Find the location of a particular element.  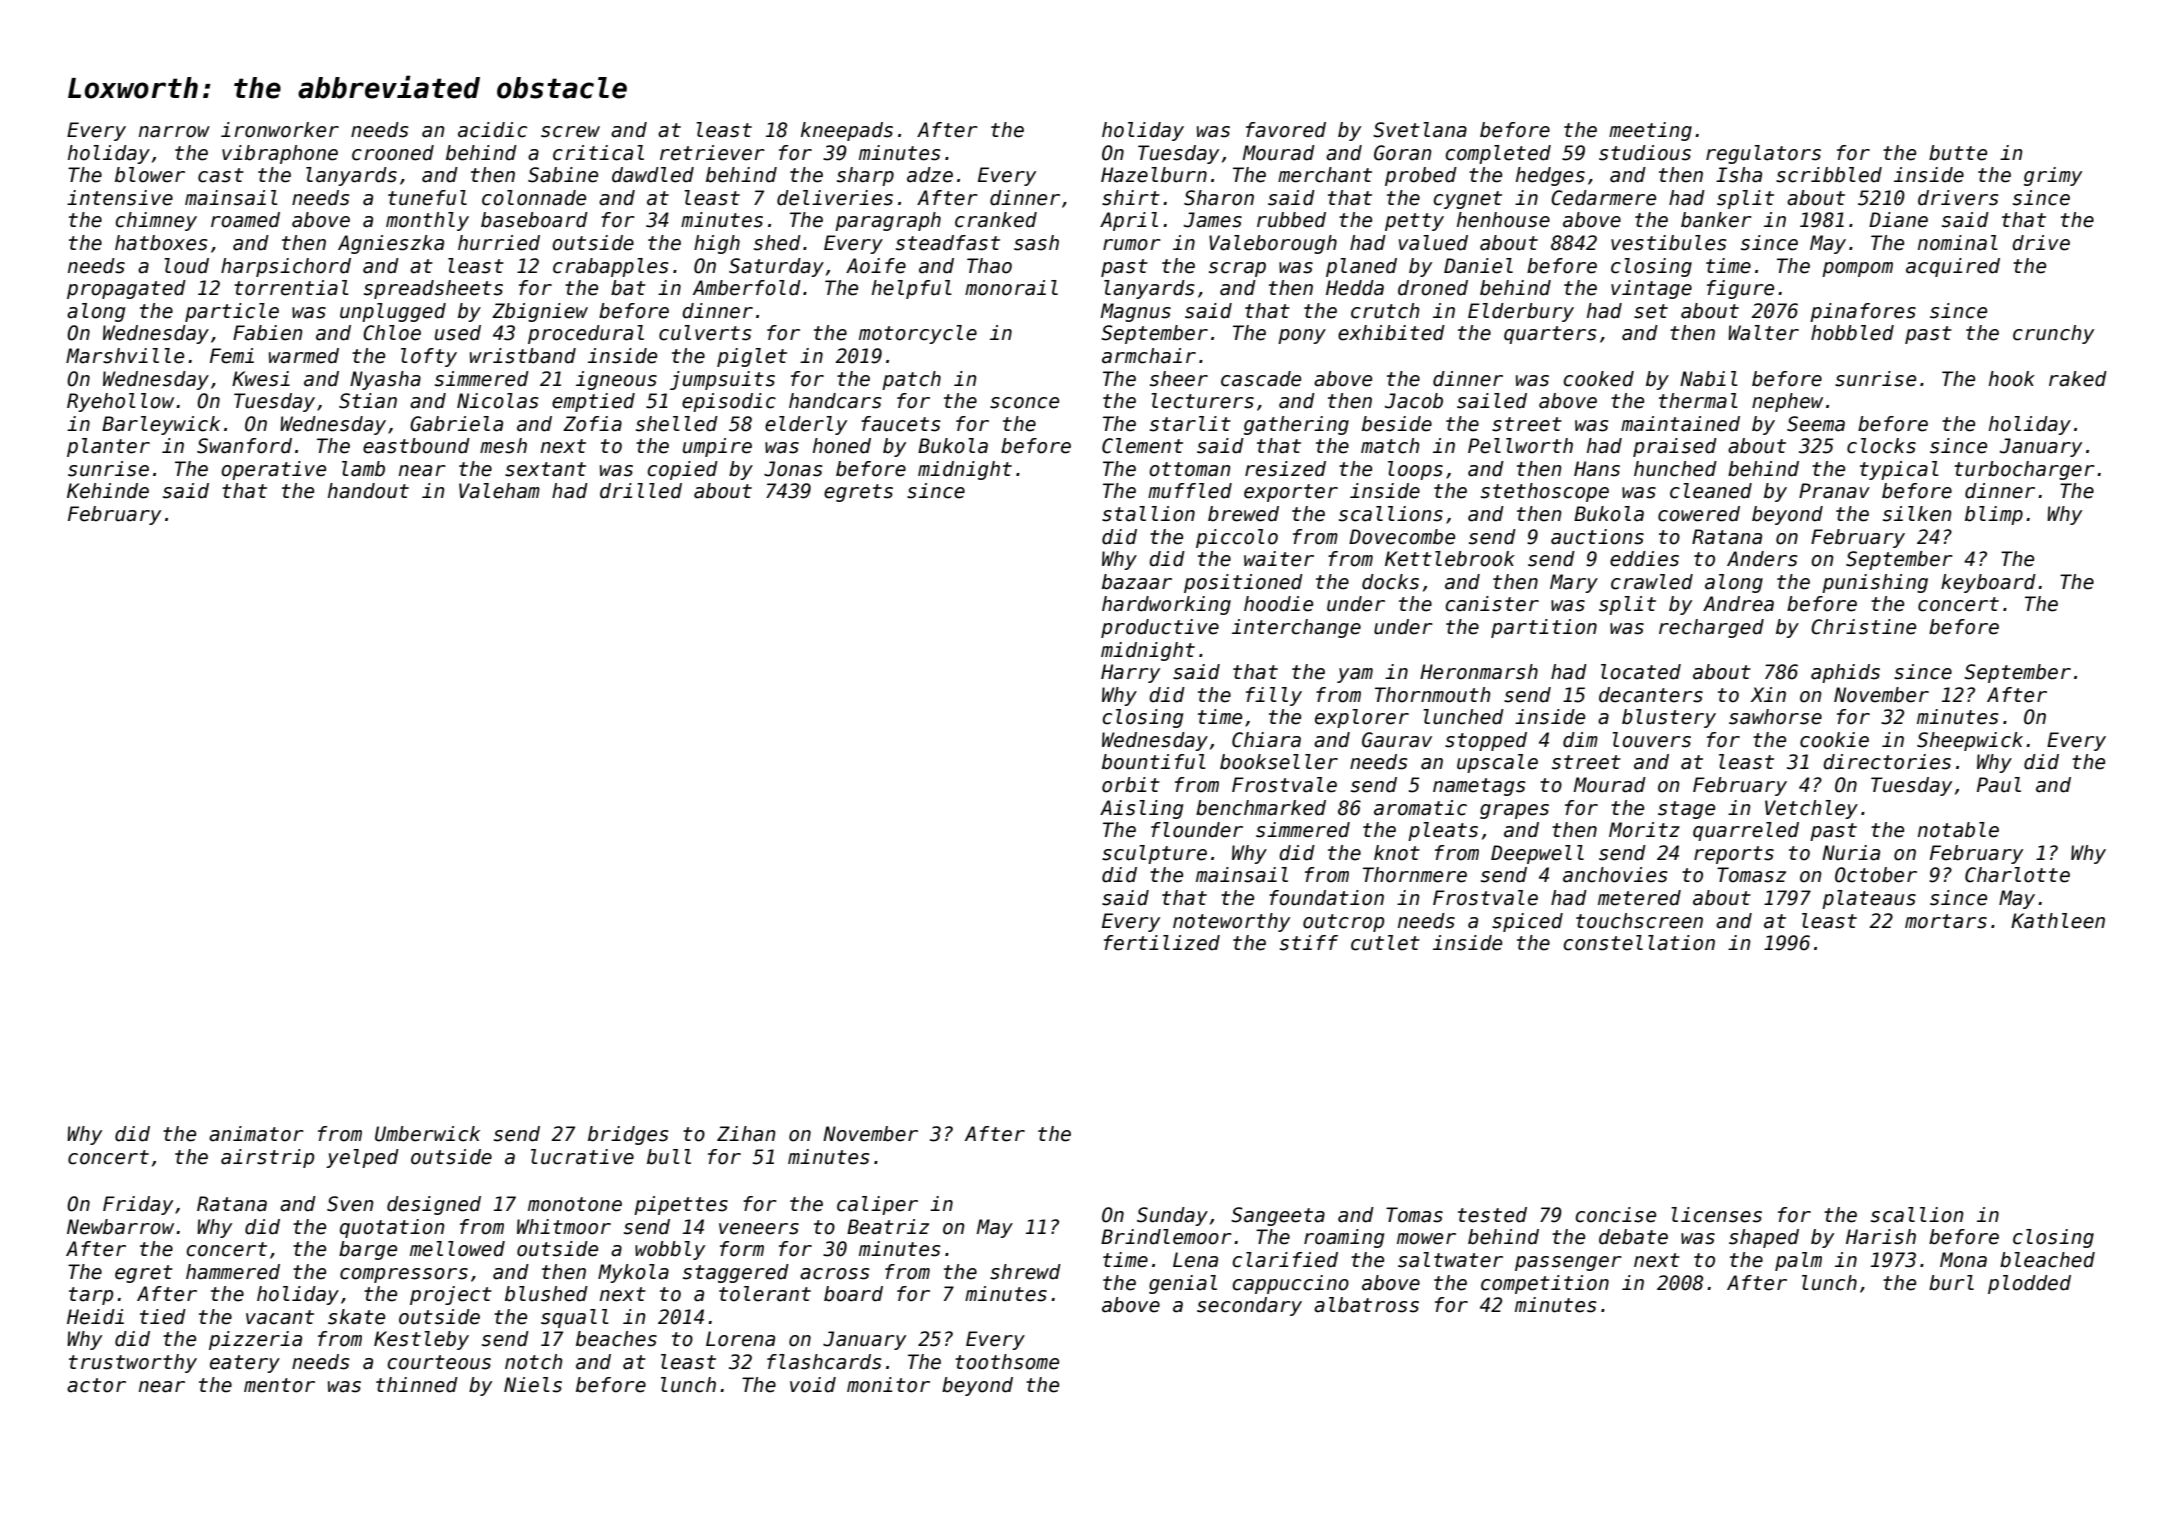

meeting is located at coordinates (1650, 131).
